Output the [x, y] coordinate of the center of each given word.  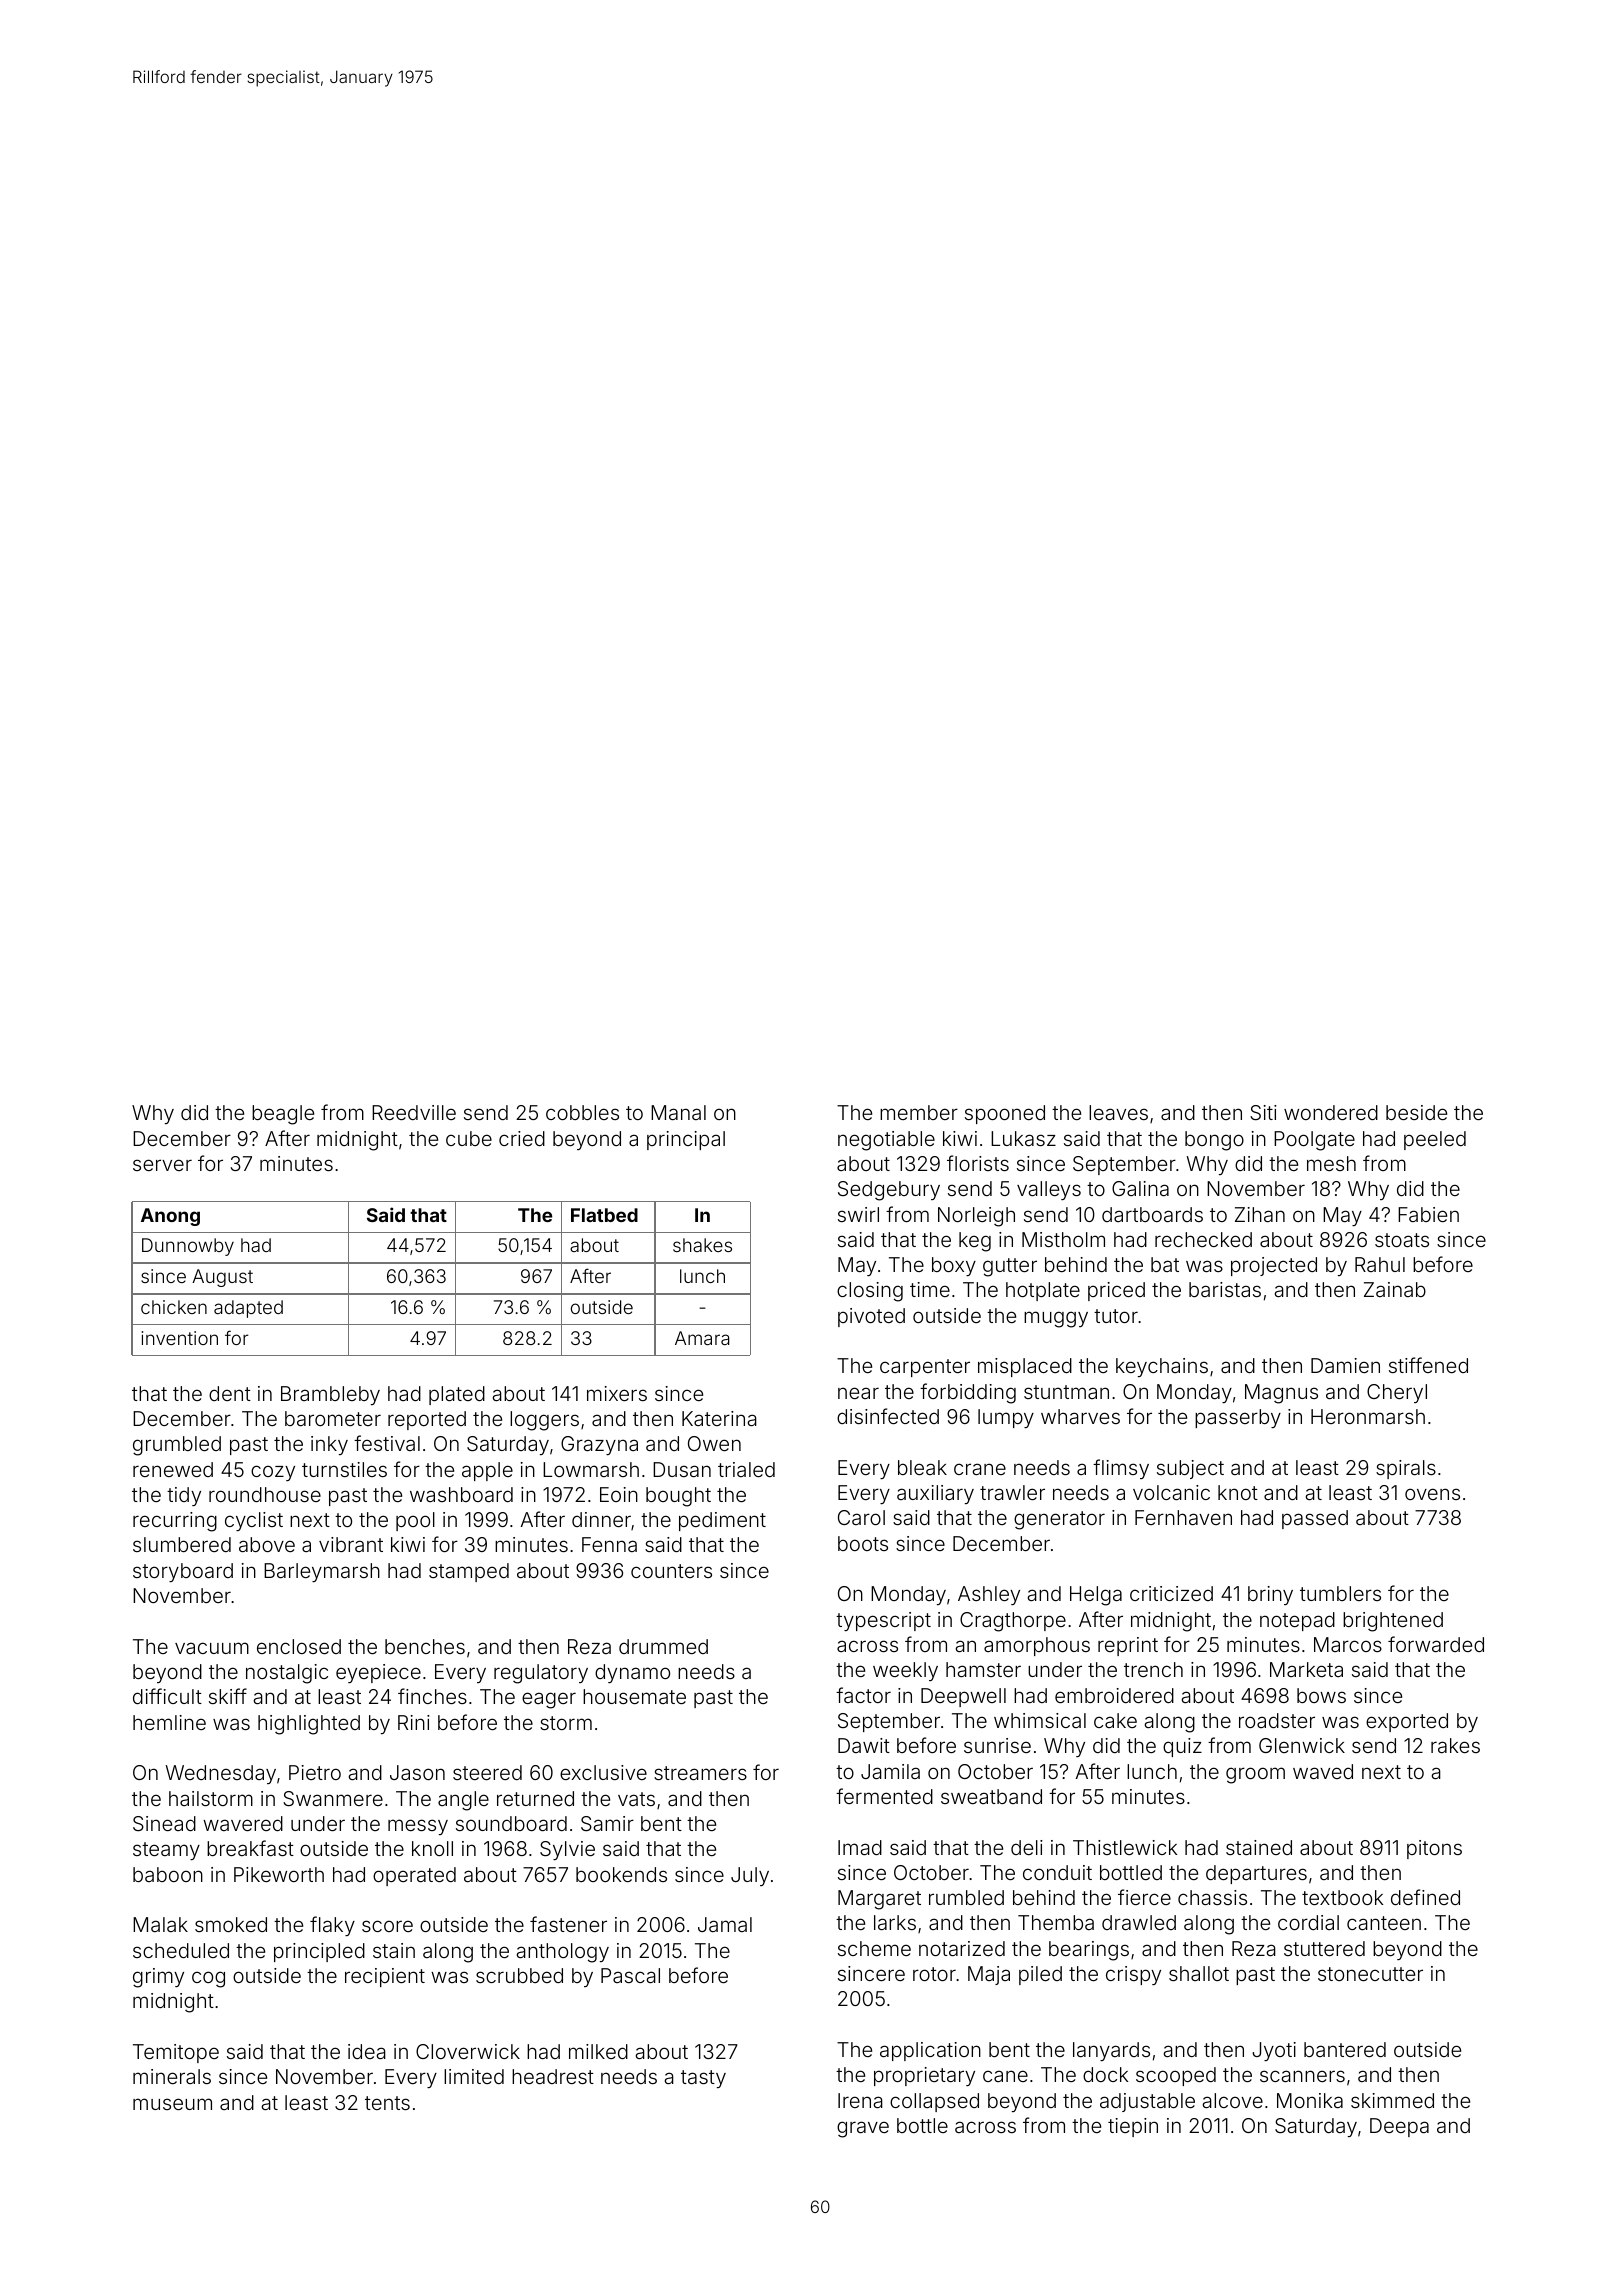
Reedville [414, 1112]
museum [172, 2104]
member [919, 1112]
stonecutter [1370, 1974]
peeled [1435, 1140]
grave [863, 2129]
